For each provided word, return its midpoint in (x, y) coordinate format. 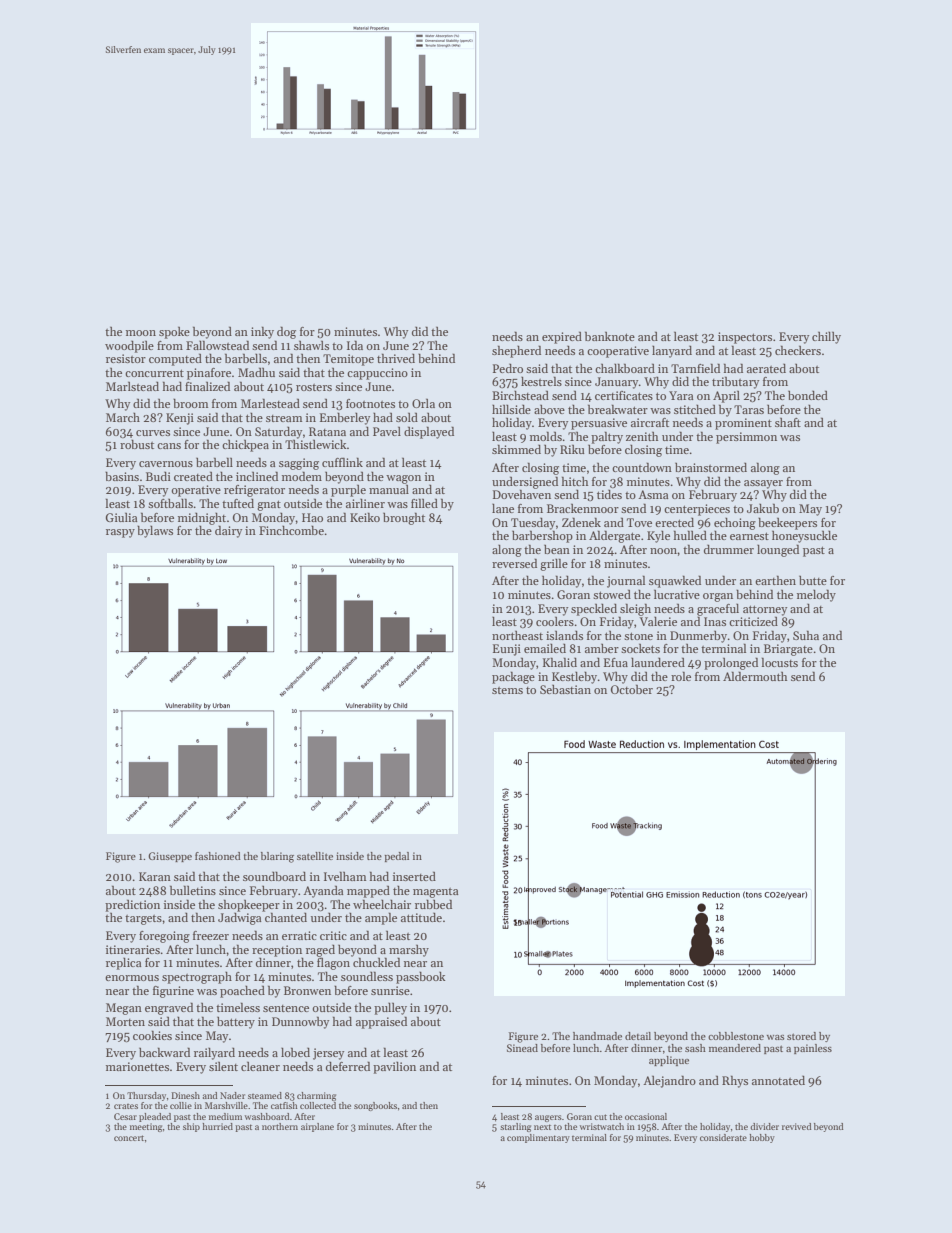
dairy (228, 531)
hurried (217, 1126)
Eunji (507, 650)
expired (562, 337)
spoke (174, 332)
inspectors (745, 338)
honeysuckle (804, 536)
